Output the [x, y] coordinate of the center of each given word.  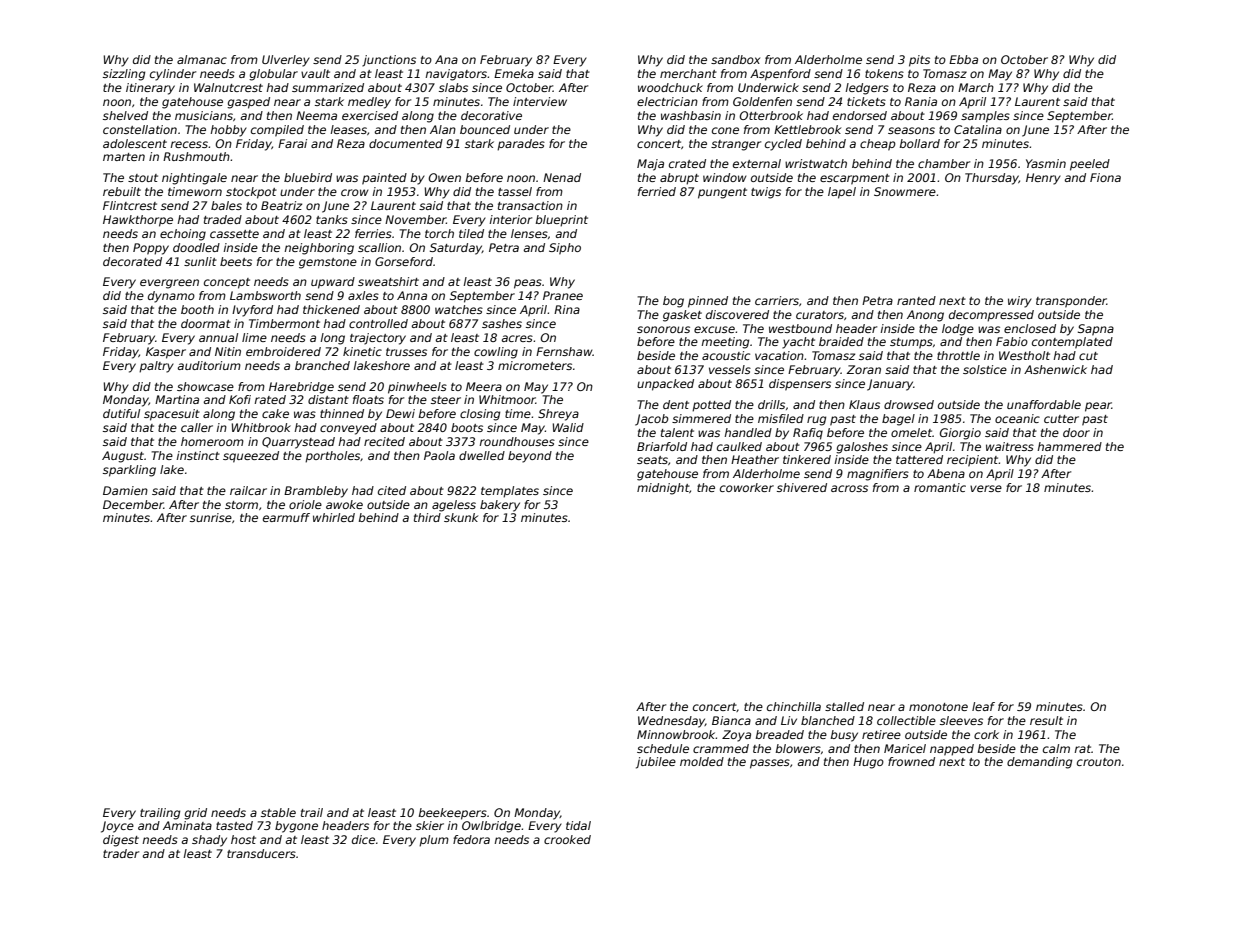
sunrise [211, 517]
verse [986, 488]
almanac [202, 59]
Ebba [963, 59]
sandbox [735, 59]
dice [363, 839]
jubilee [656, 763]
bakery [500, 506]
